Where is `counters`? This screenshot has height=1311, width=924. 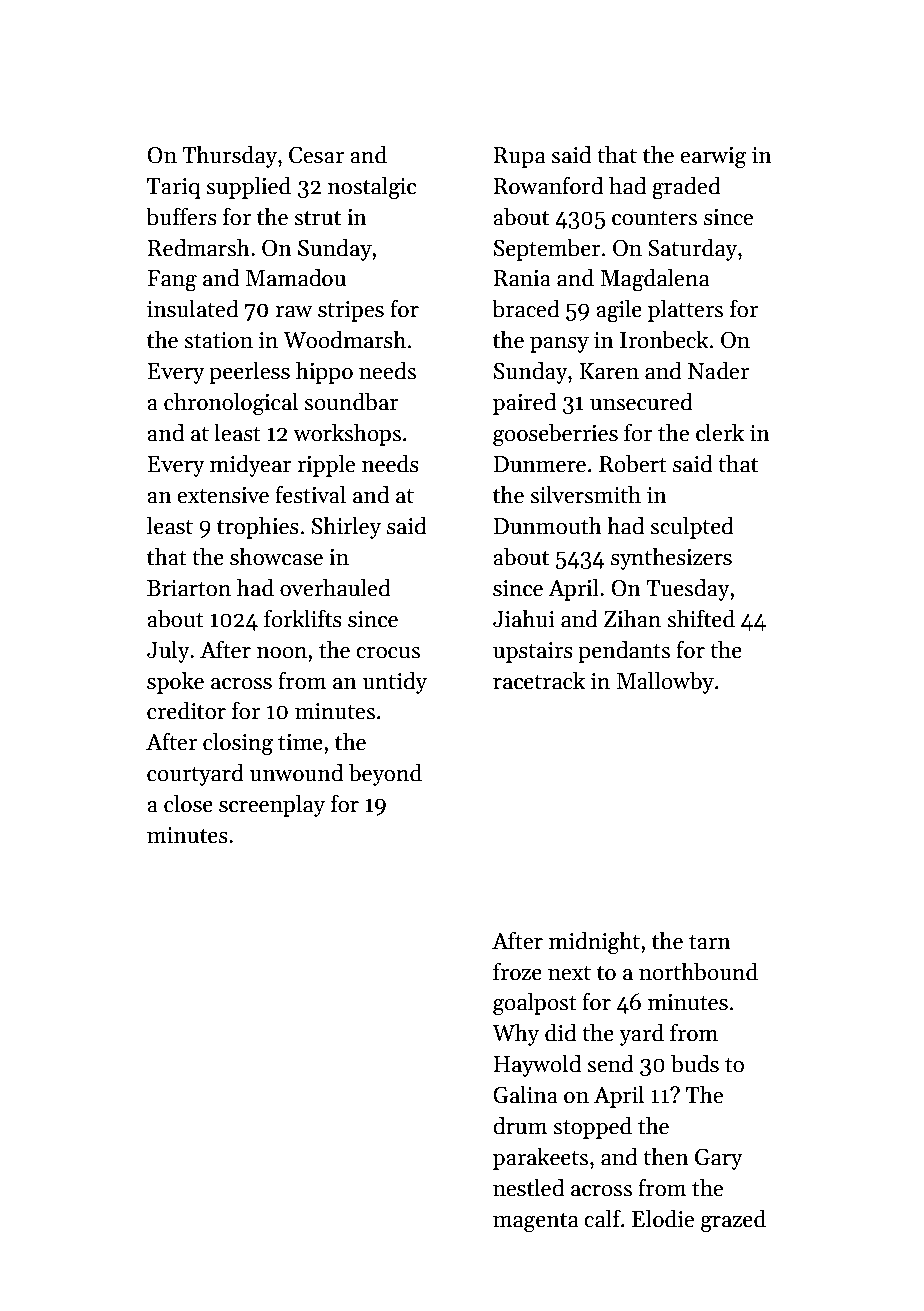
counters is located at coordinates (654, 218).
